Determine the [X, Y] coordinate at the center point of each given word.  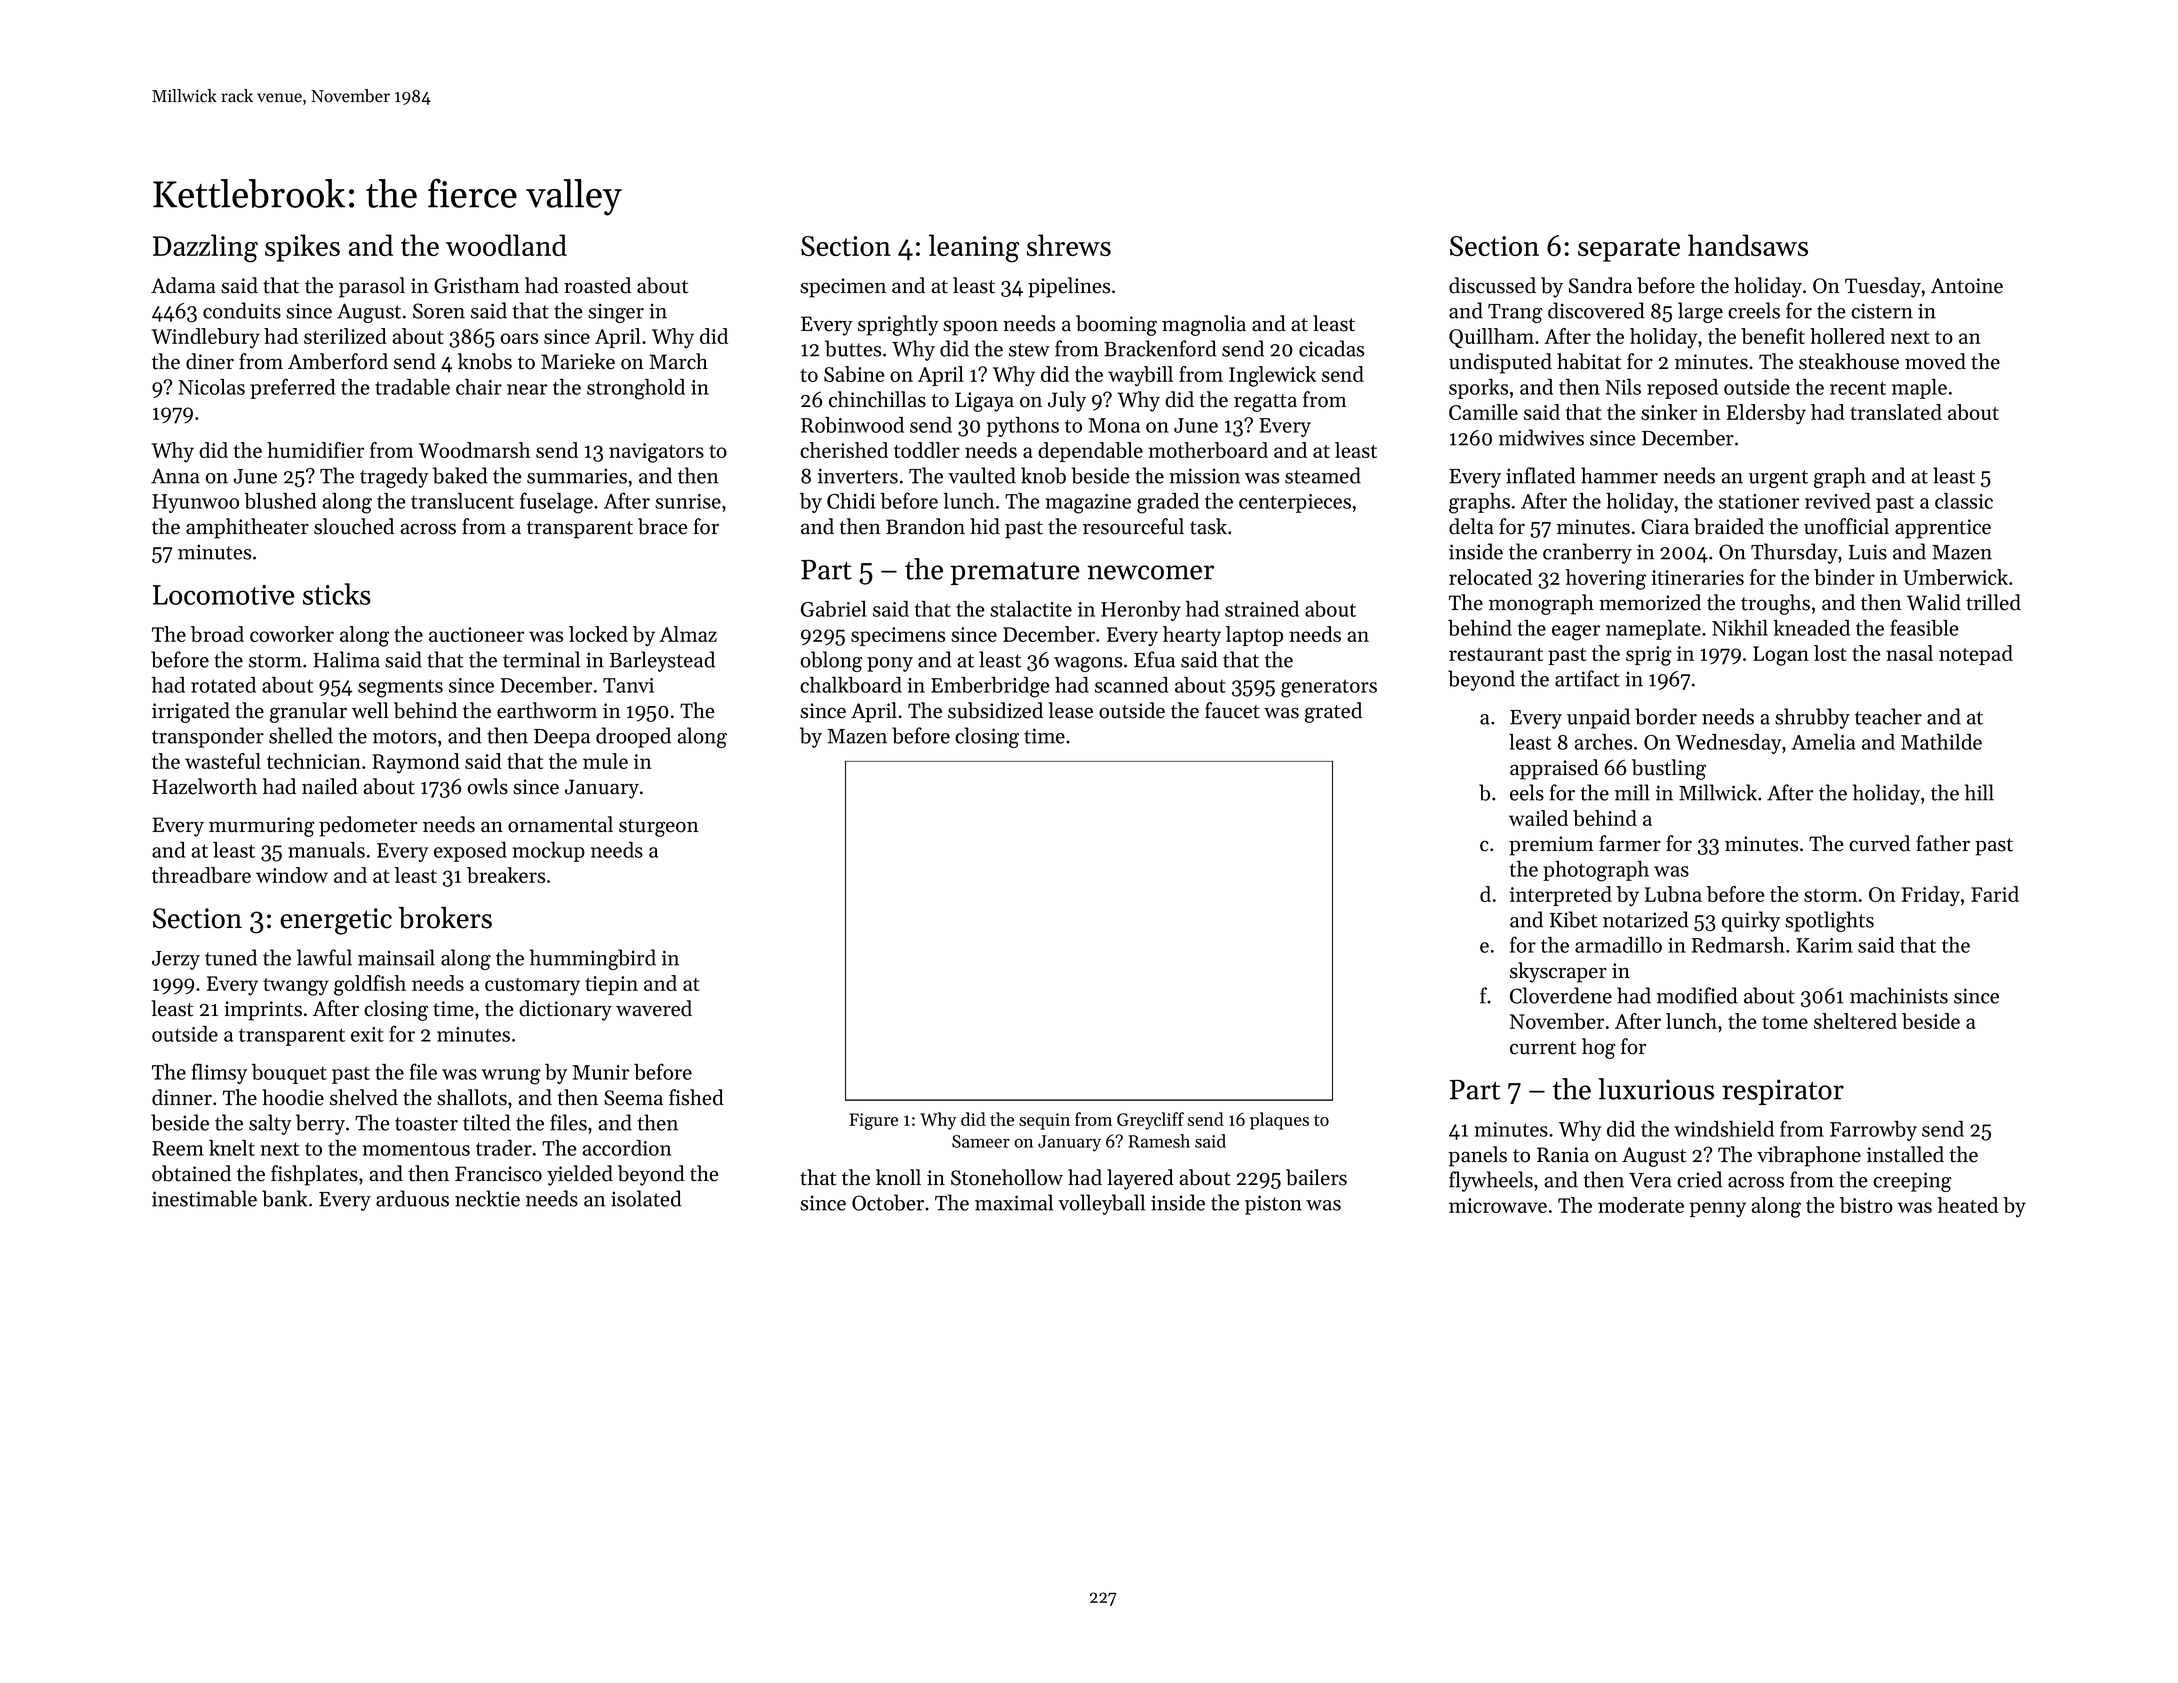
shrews [1069, 245]
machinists [1899, 995]
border [1666, 716]
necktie [487, 1198]
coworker [292, 634]
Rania [1563, 1154]
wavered [654, 1008]
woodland [506, 245]
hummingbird [593, 959]
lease [1070, 710]
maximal [1014, 1202]
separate [1629, 250]
